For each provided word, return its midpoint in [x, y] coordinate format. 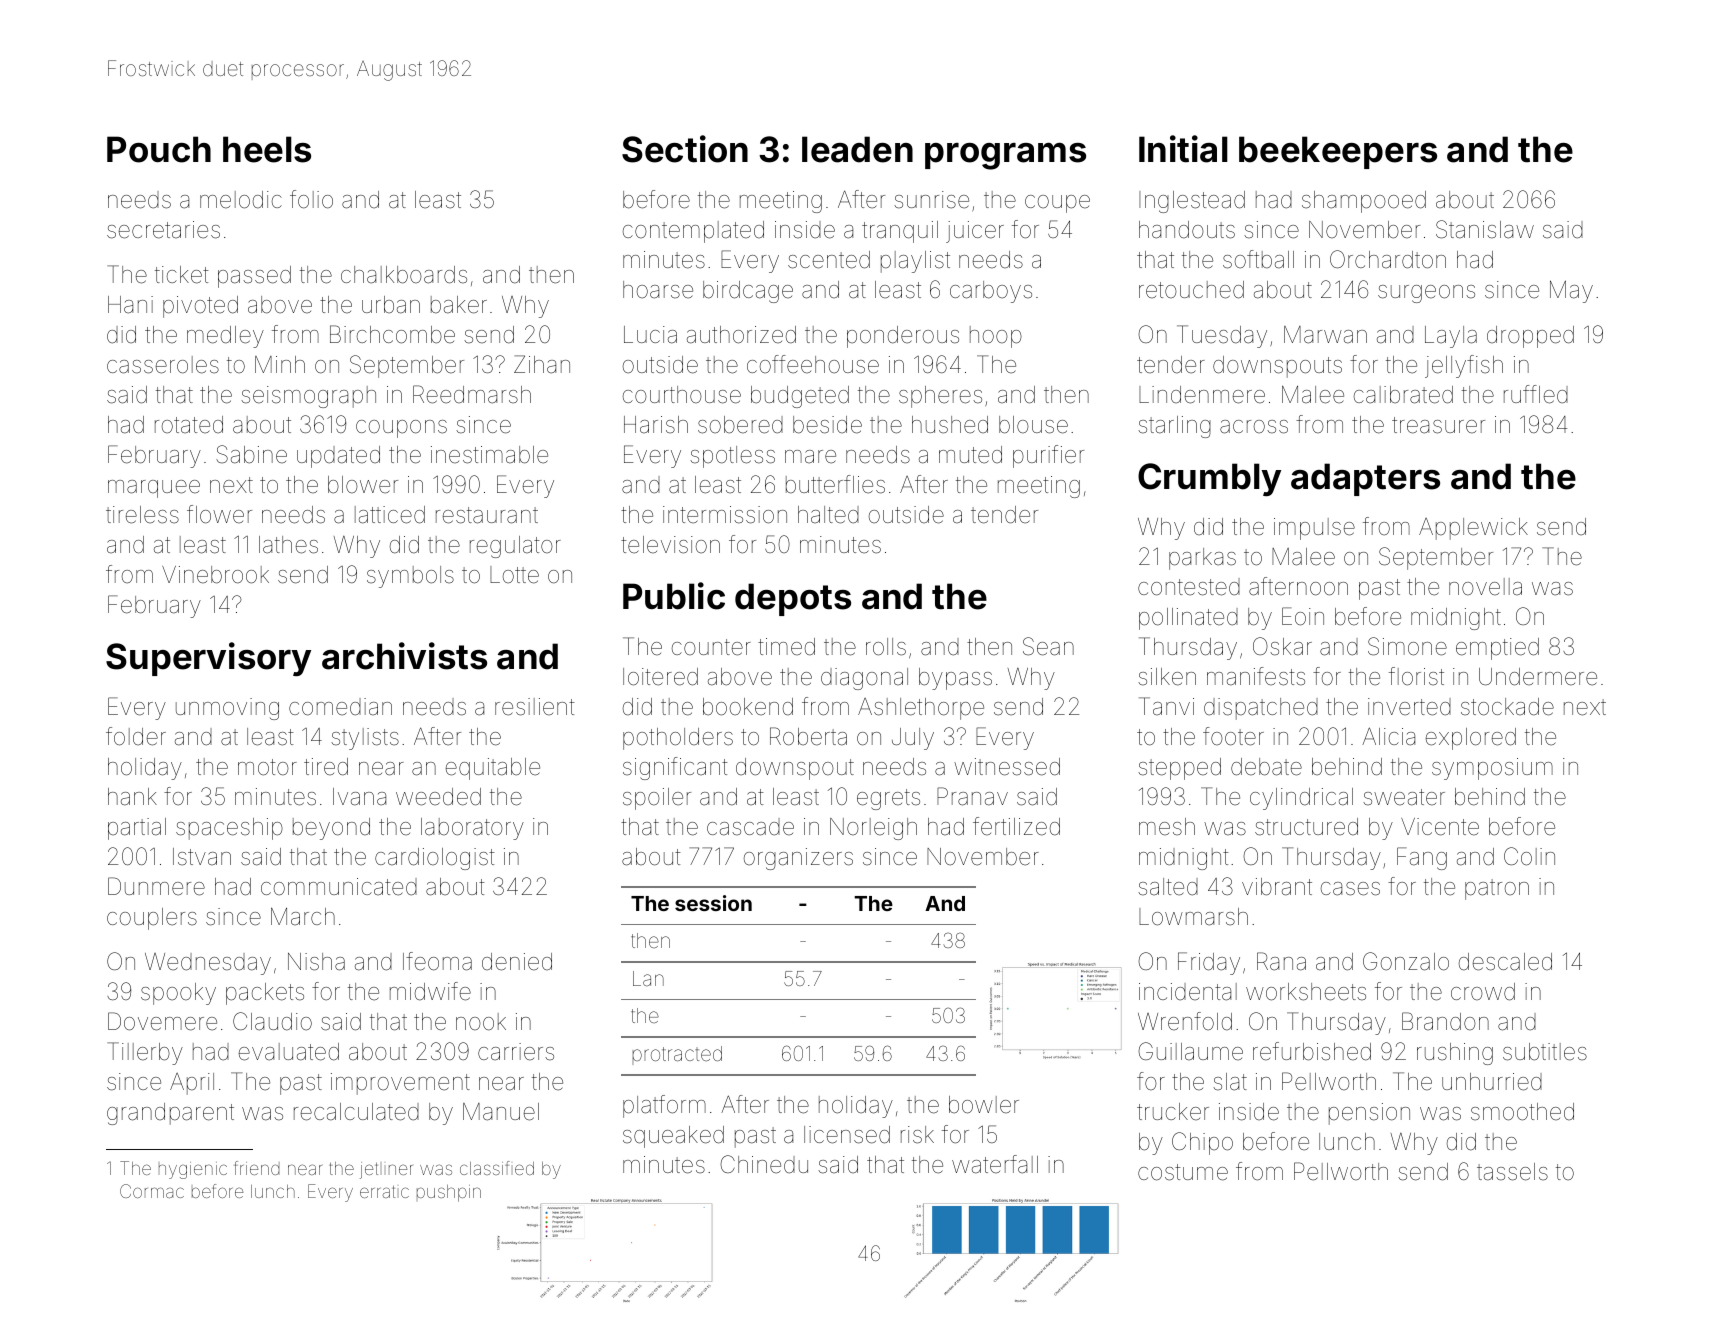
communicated [339, 887]
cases [1350, 889]
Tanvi [1166, 706]
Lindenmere [1202, 395]
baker [459, 305]
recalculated [356, 1112]
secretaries [163, 230]
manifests [1256, 676]
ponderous [903, 337]
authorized [741, 335]
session [713, 903]
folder [136, 736]
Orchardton [1388, 259]
